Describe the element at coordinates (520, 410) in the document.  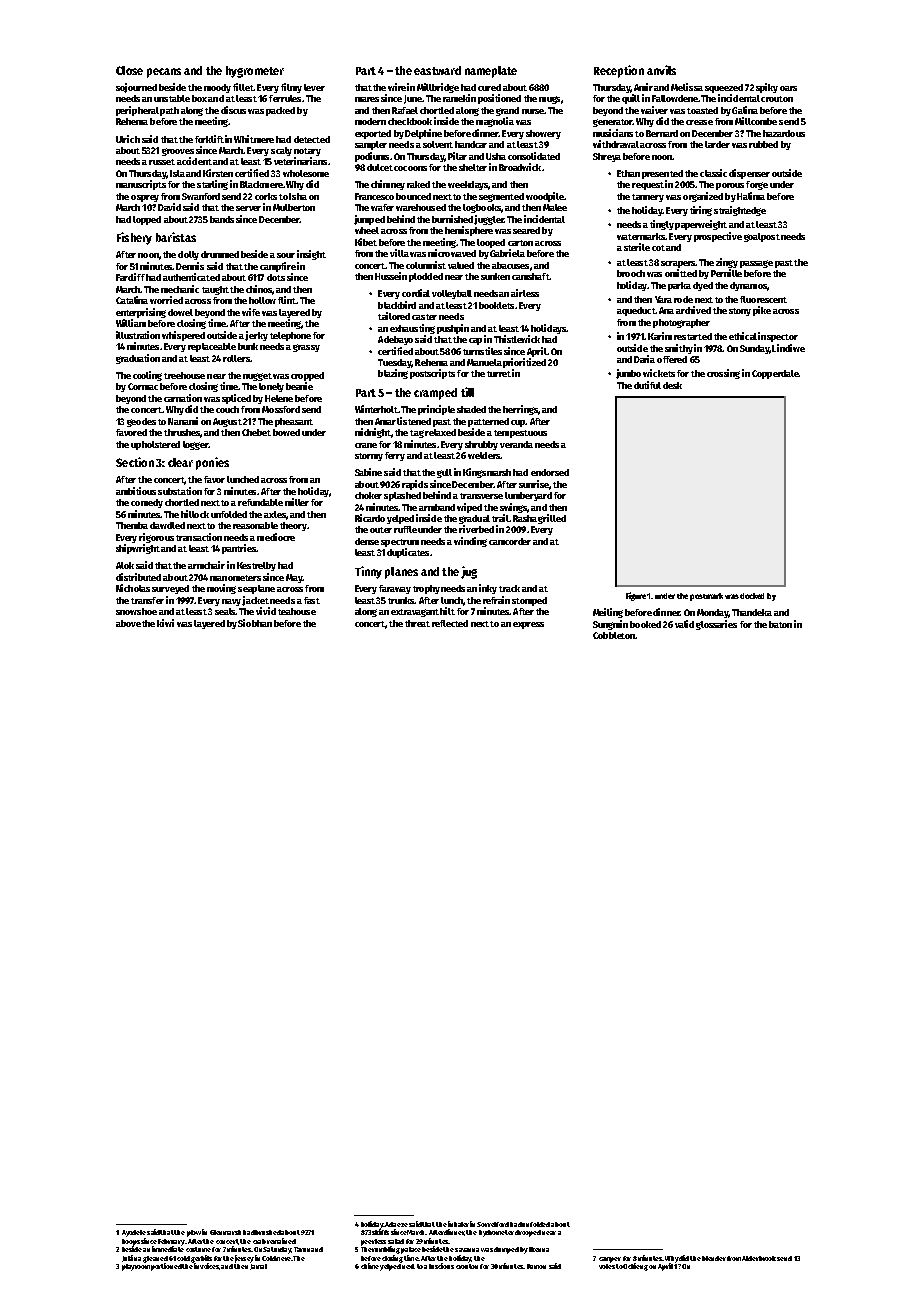
I see `herrings` at that location.
